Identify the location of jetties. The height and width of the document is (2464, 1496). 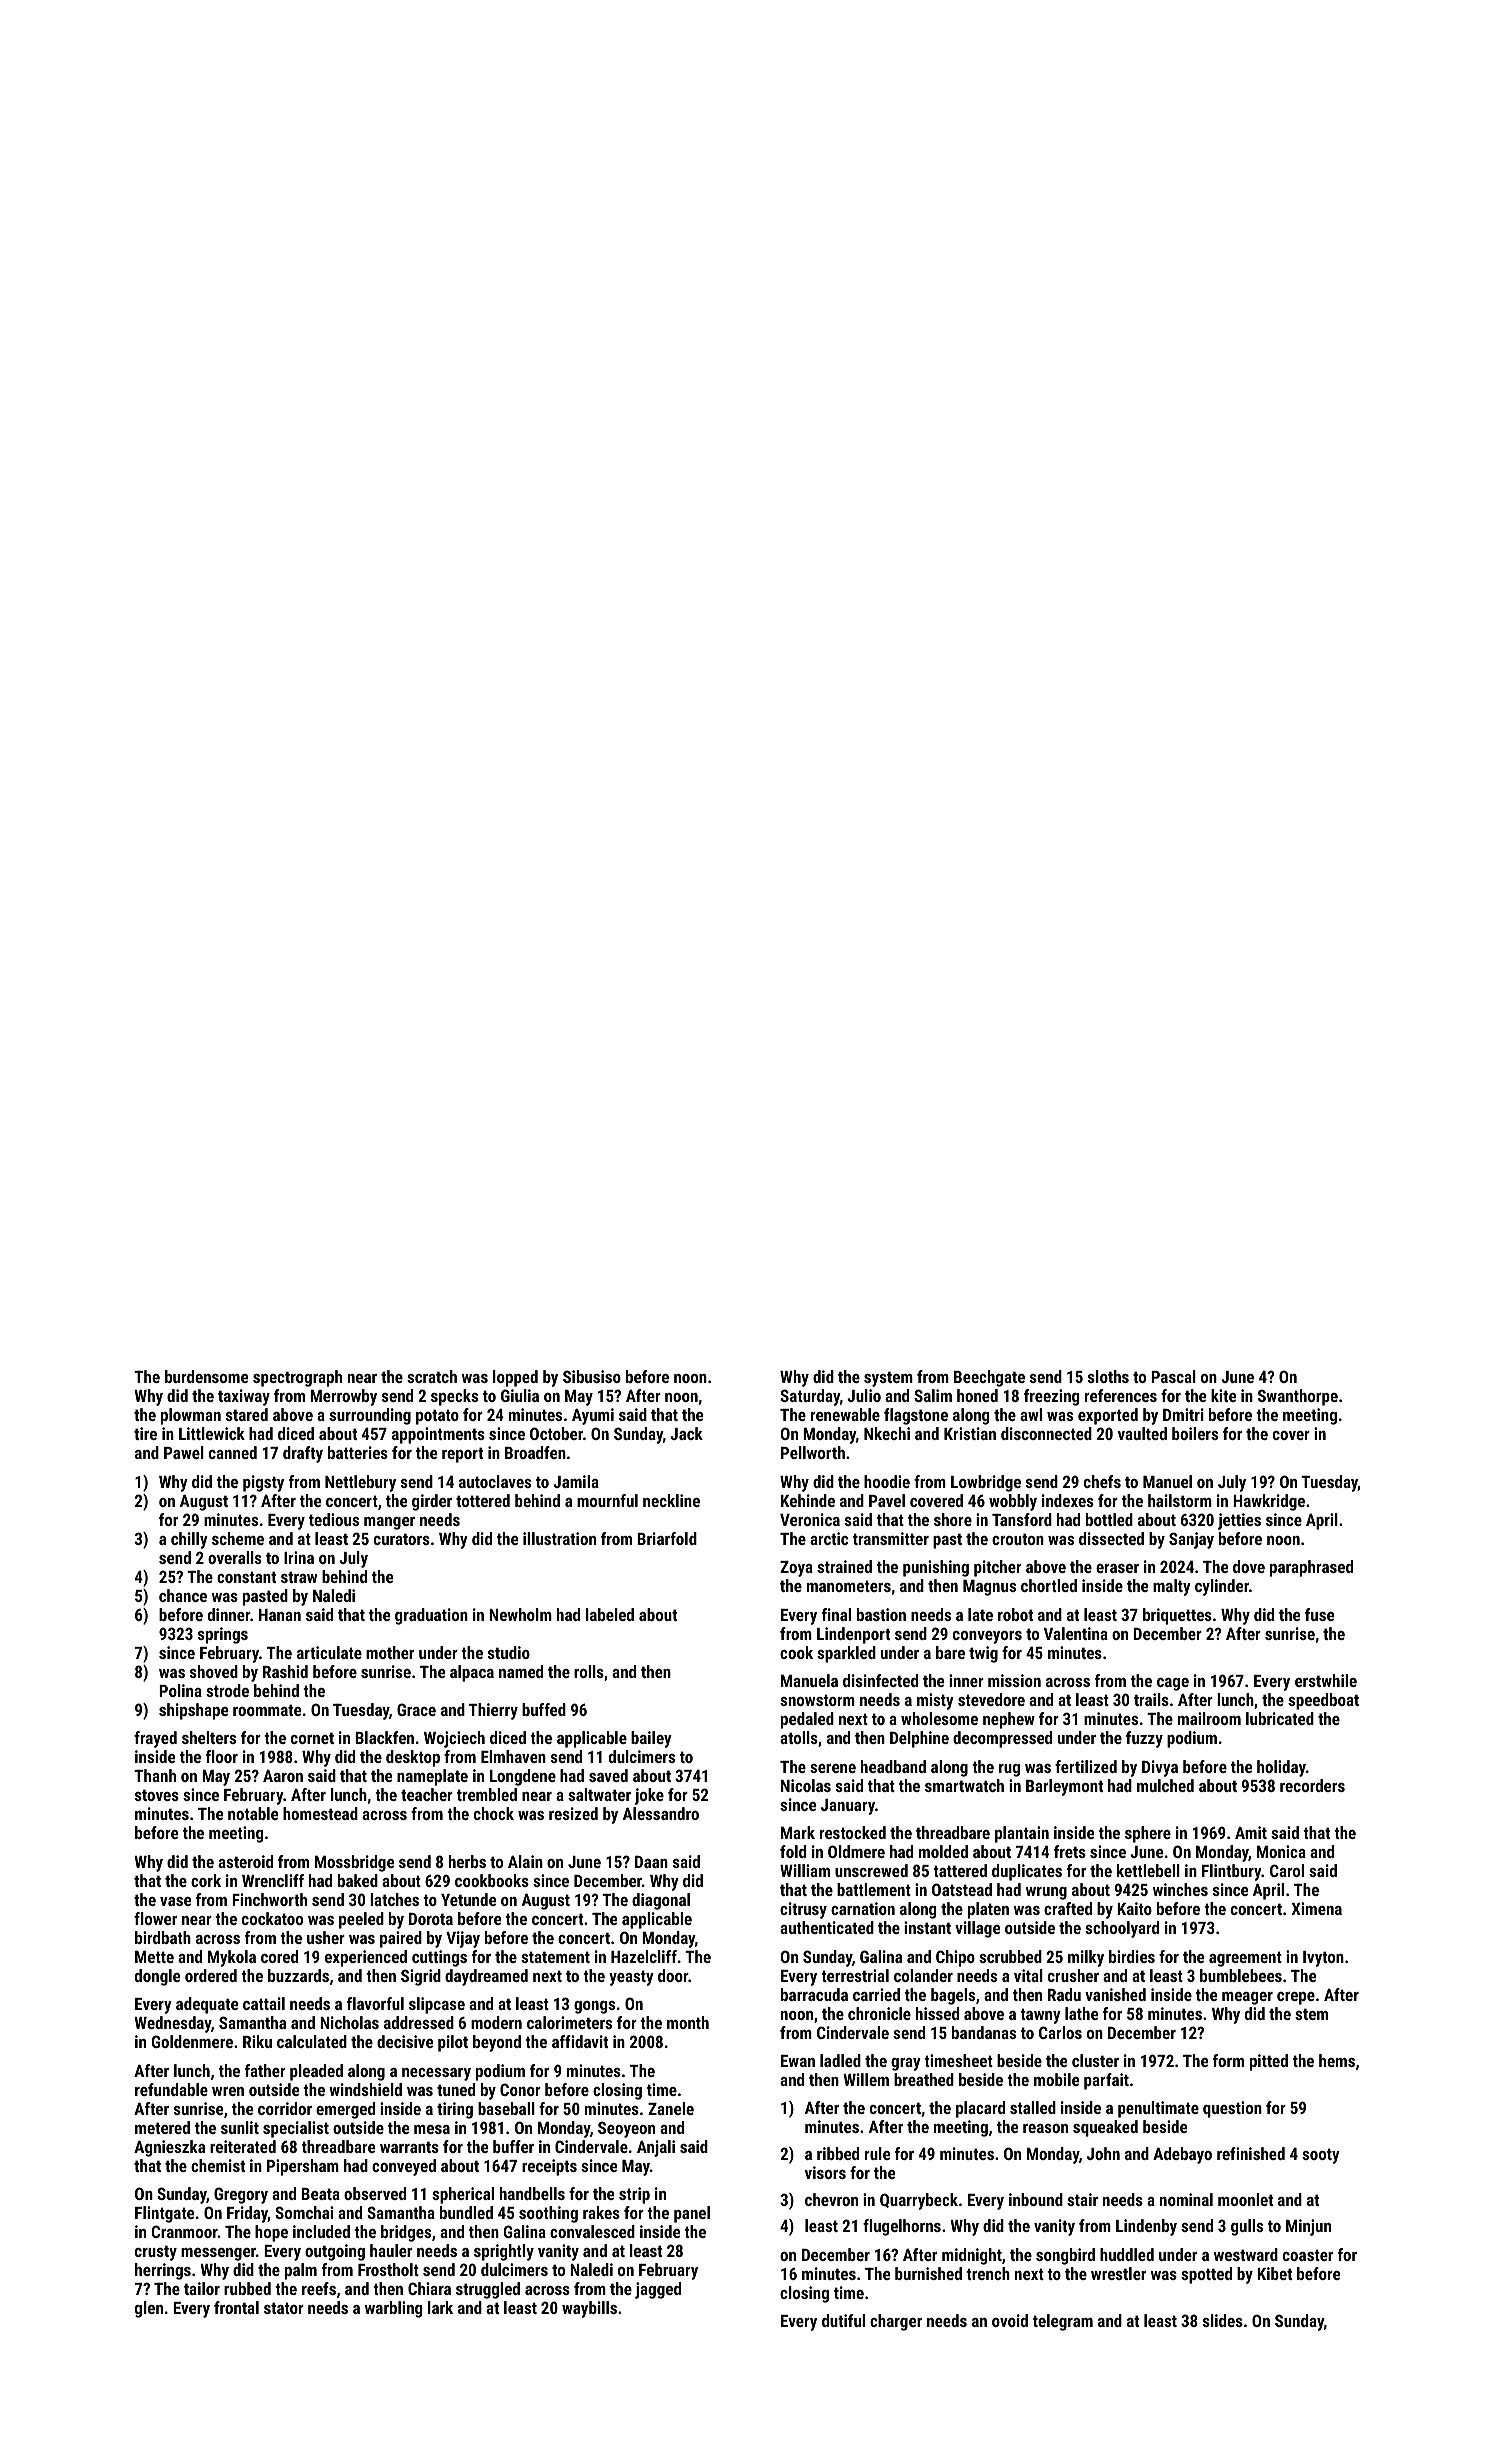
(1239, 1521).
